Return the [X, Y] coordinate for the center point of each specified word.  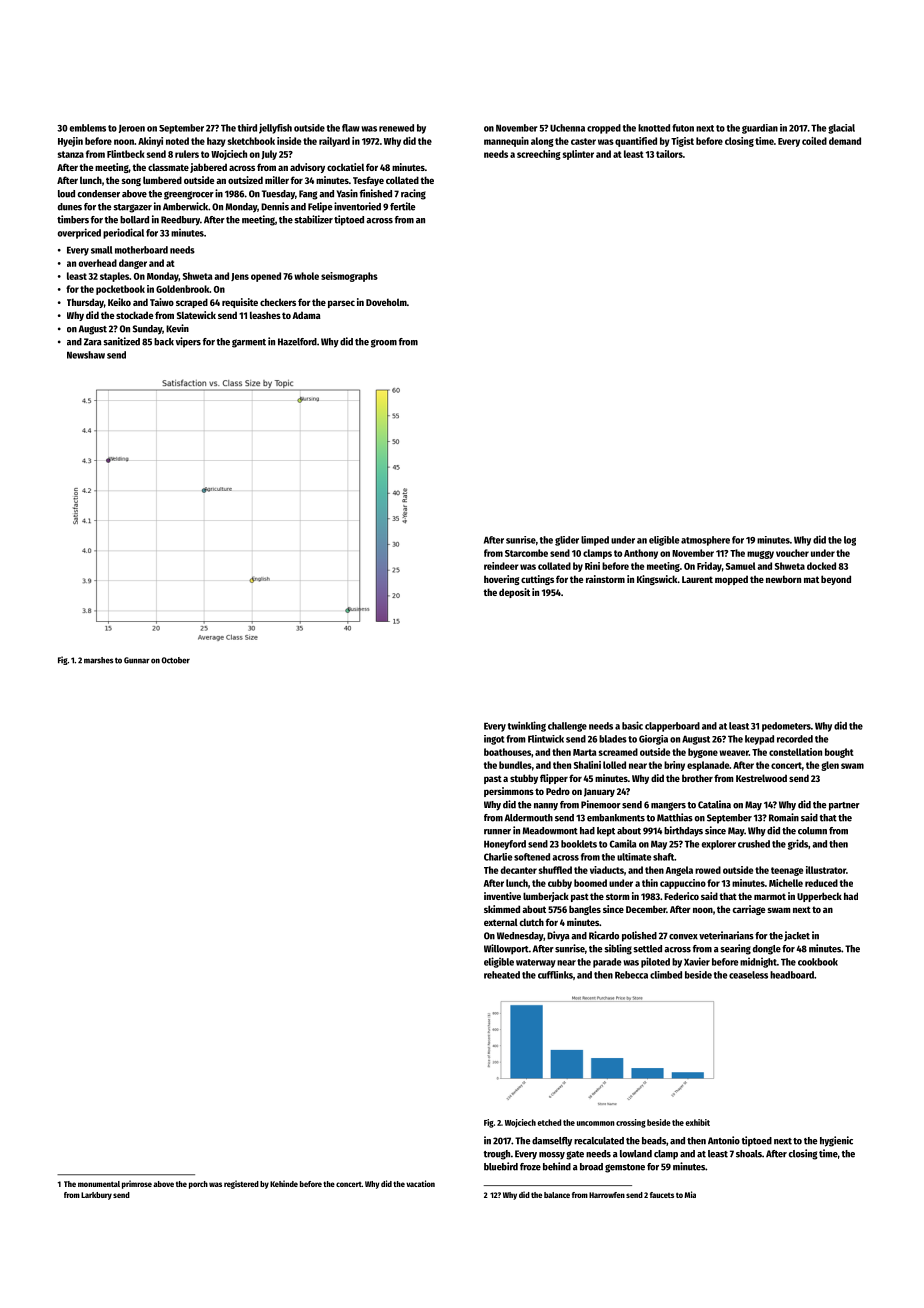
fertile [403, 206]
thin [650, 883]
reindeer [501, 566]
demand [845, 141]
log [850, 541]
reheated [502, 975]
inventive [502, 896]
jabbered [208, 168]
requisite [240, 303]
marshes [98, 660]
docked [821, 566]
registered [241, 1184]
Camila [623, 844]
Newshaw [86, 355]
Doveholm [386, 302]
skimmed [502, 909]
